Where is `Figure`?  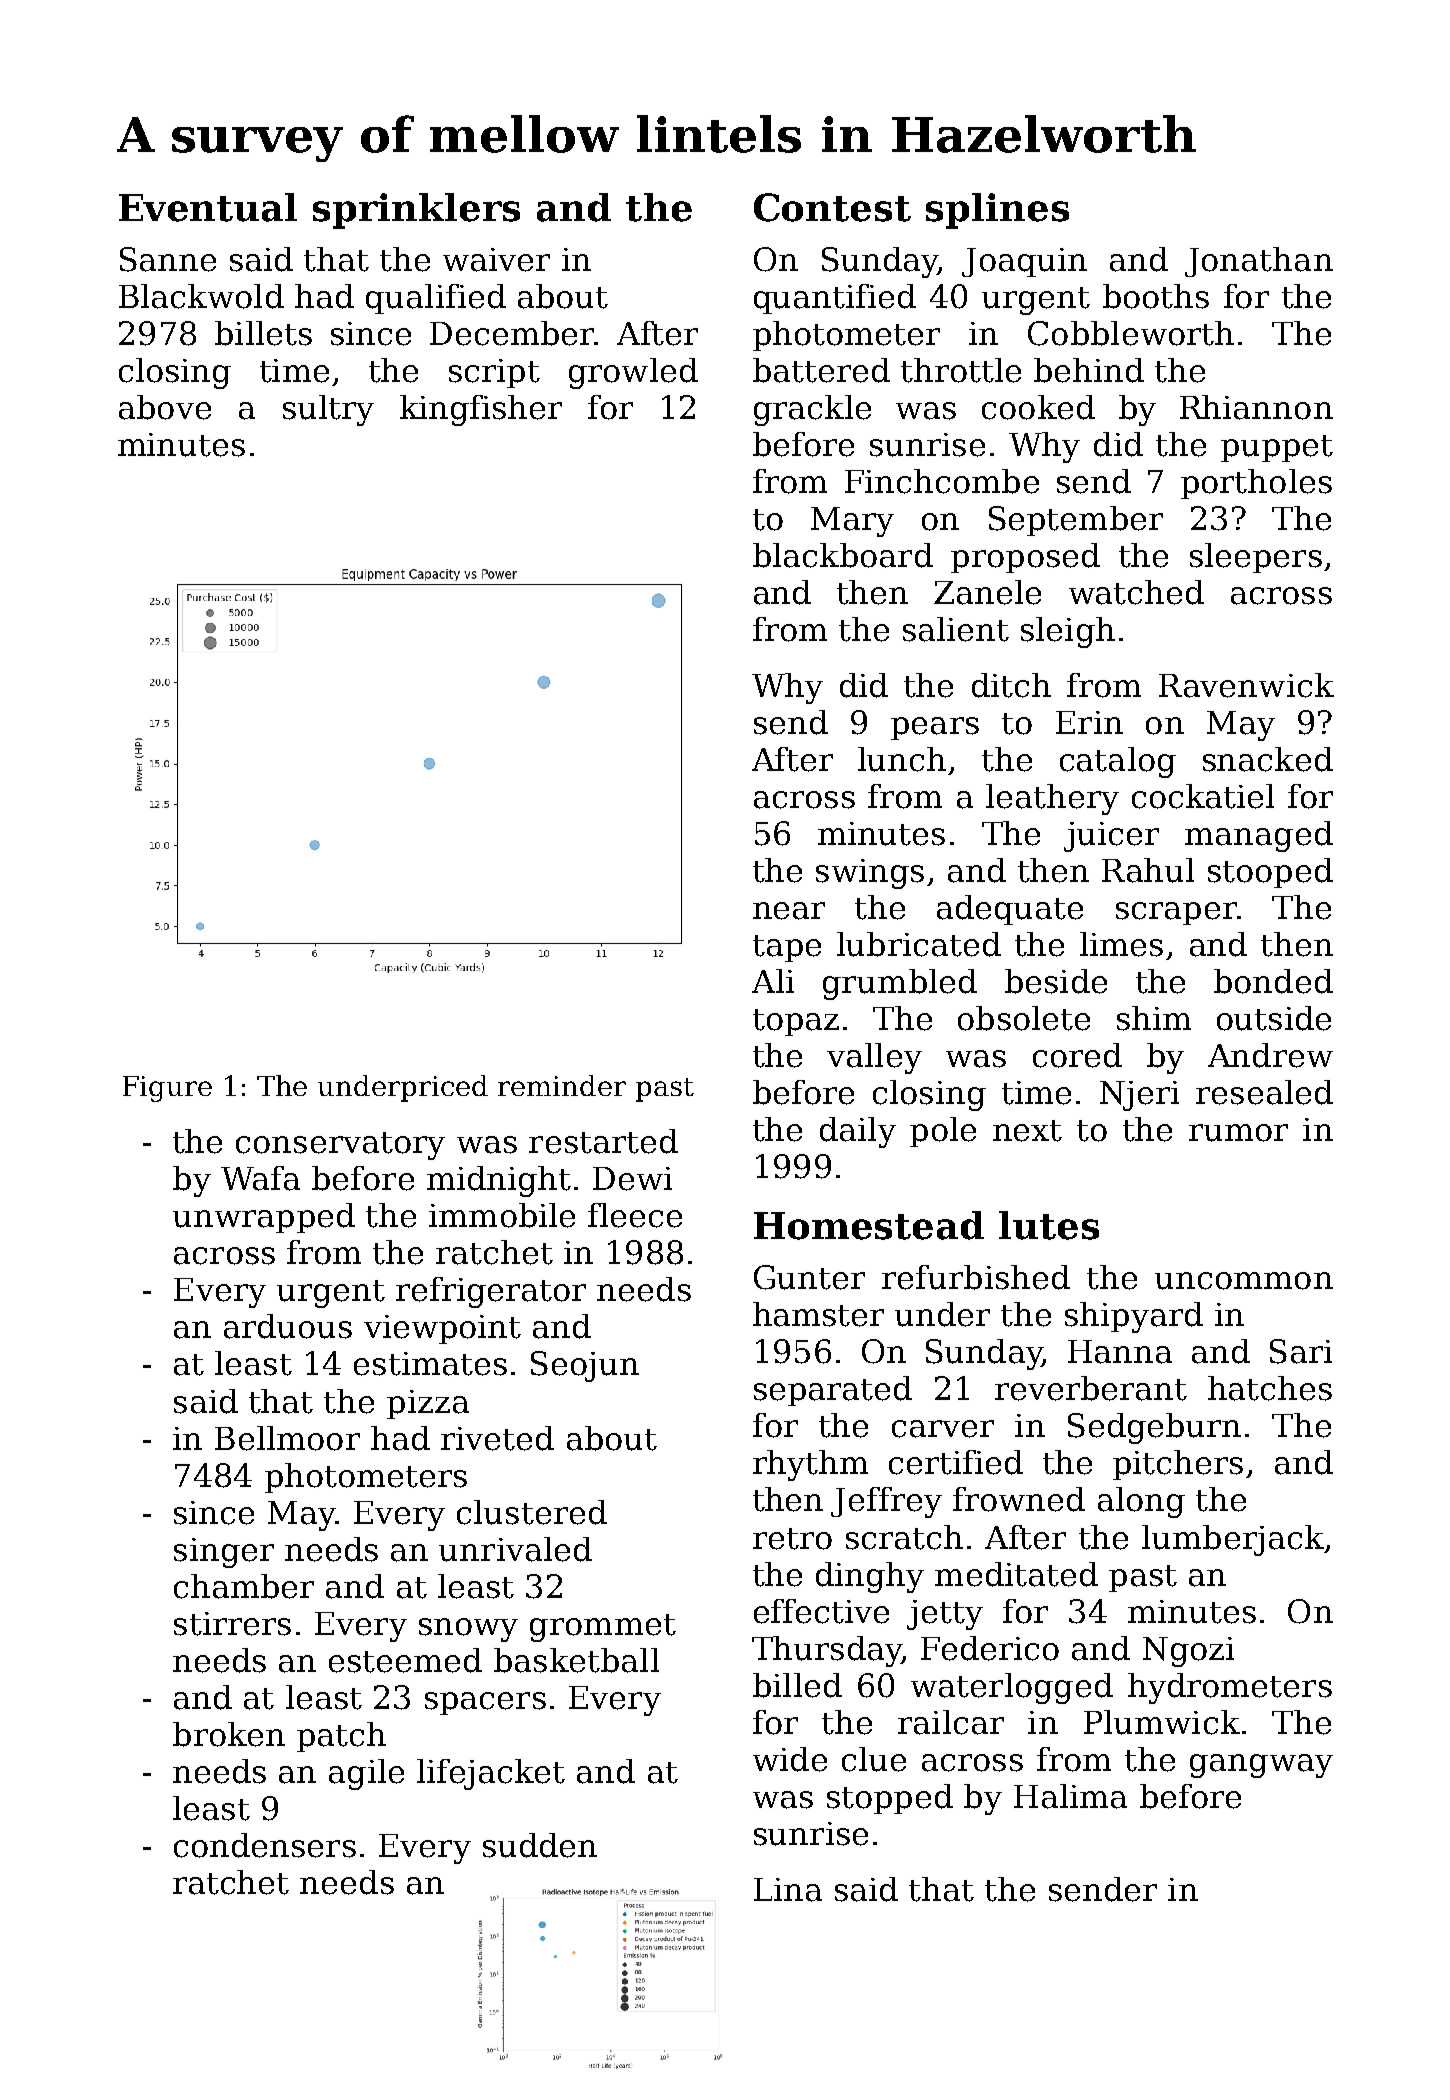
Figure is located at coordinates (167, 1089).
